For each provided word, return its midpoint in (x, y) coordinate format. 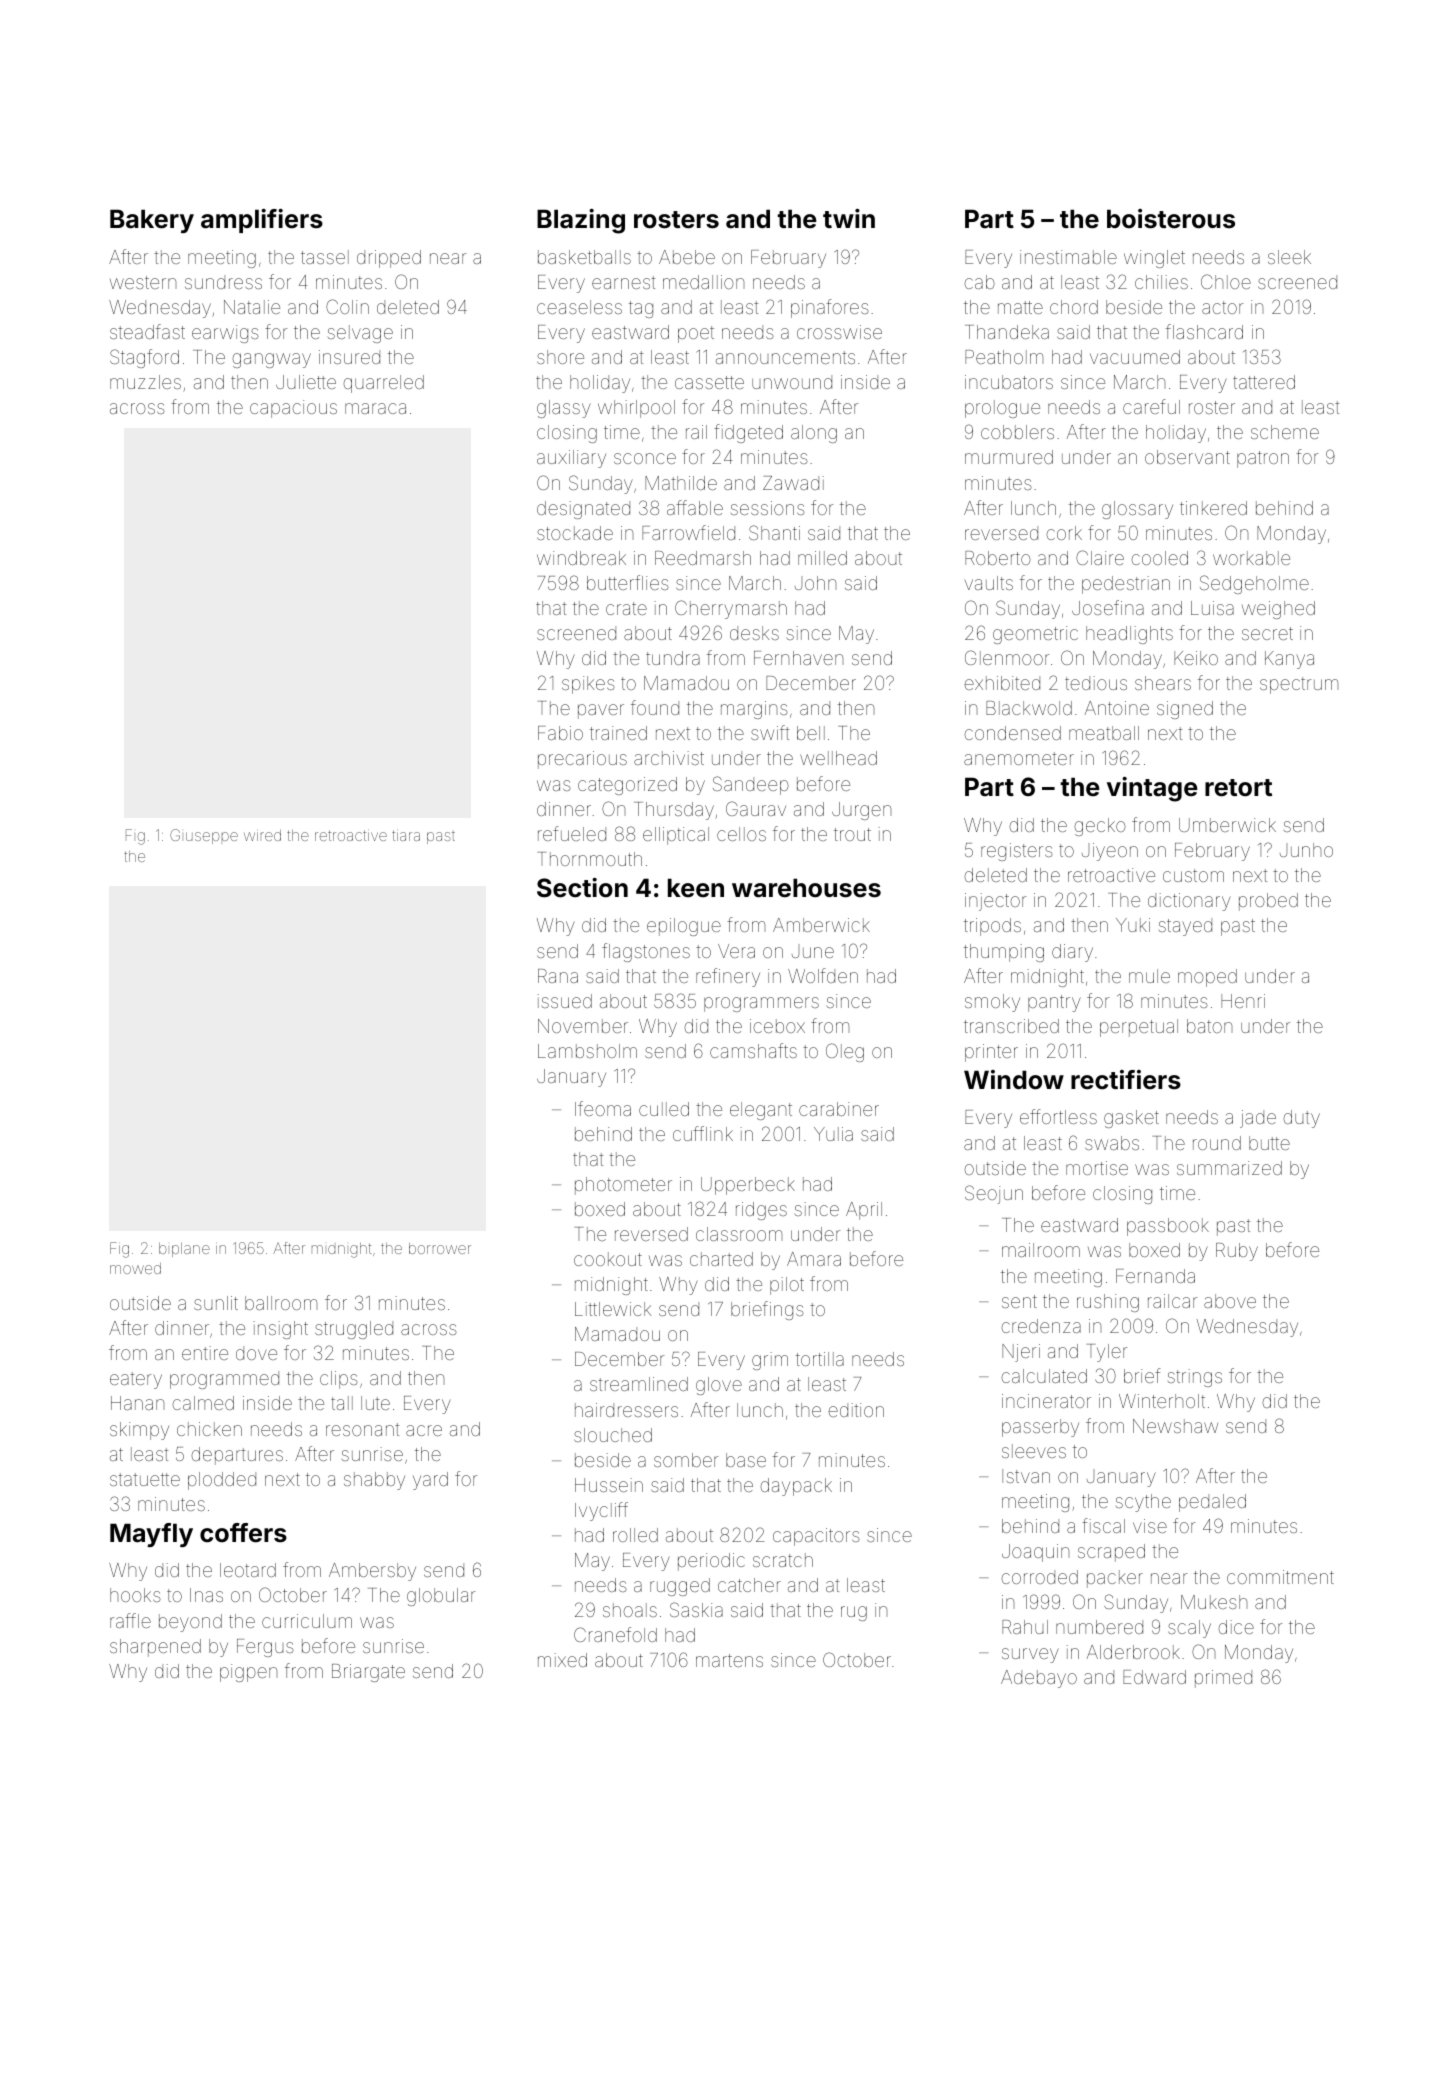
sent (1019, 1301)
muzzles (145, 382)
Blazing (581, 221)
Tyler (1107, 1353)
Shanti (774, 532)
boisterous (1171, 219)
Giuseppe (204, 836)
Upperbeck (748, 1186)
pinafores (830, 308)
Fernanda (1155, 1276)
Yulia (833, 1134)
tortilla (820, 1359)
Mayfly (151, 1535)
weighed (1278, 610)
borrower (440, 1248)
